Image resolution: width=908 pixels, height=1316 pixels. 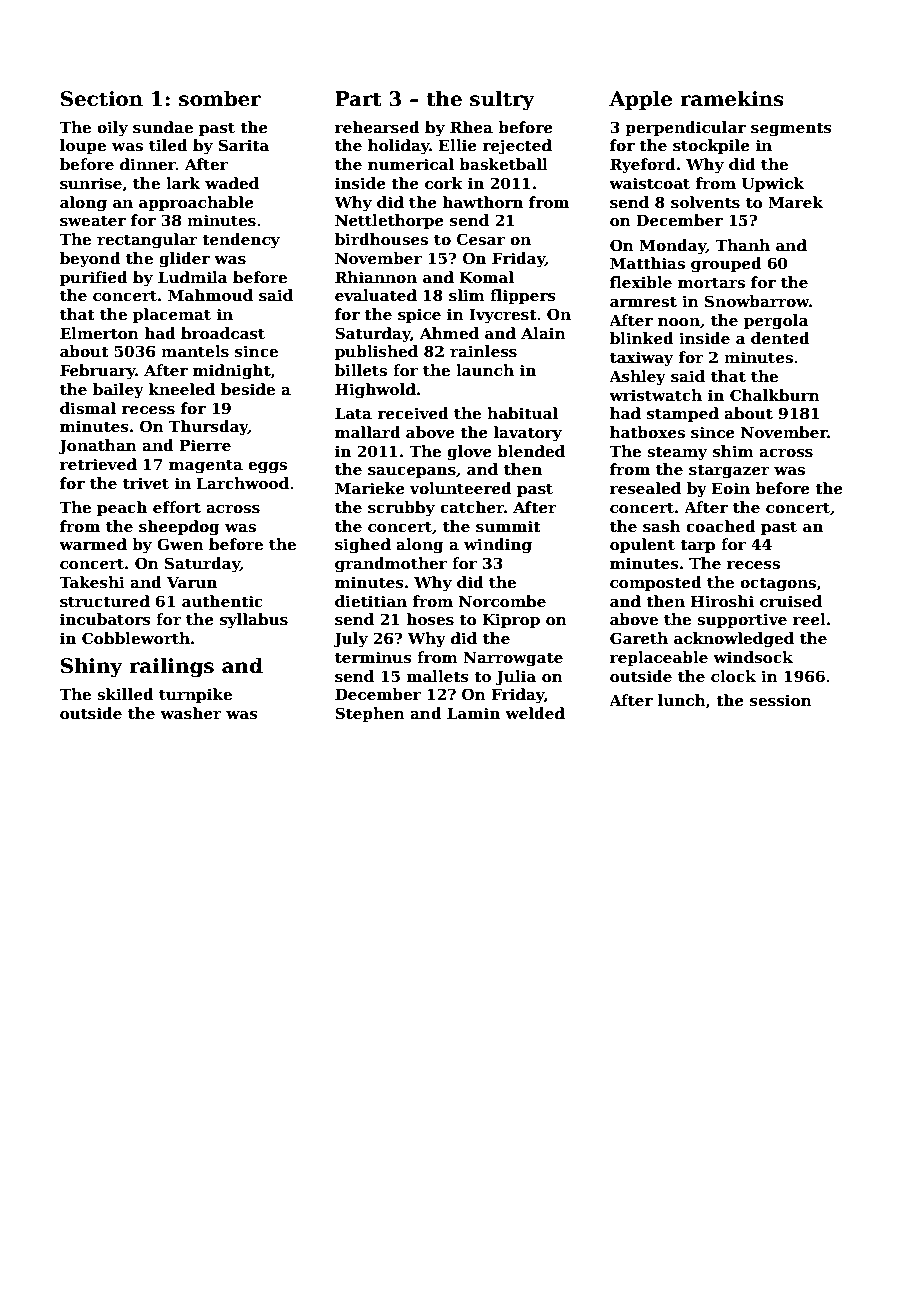 What do you see at coordinates (191, 713) in the page?
I see `washer` at bounding box center [191, 713].
